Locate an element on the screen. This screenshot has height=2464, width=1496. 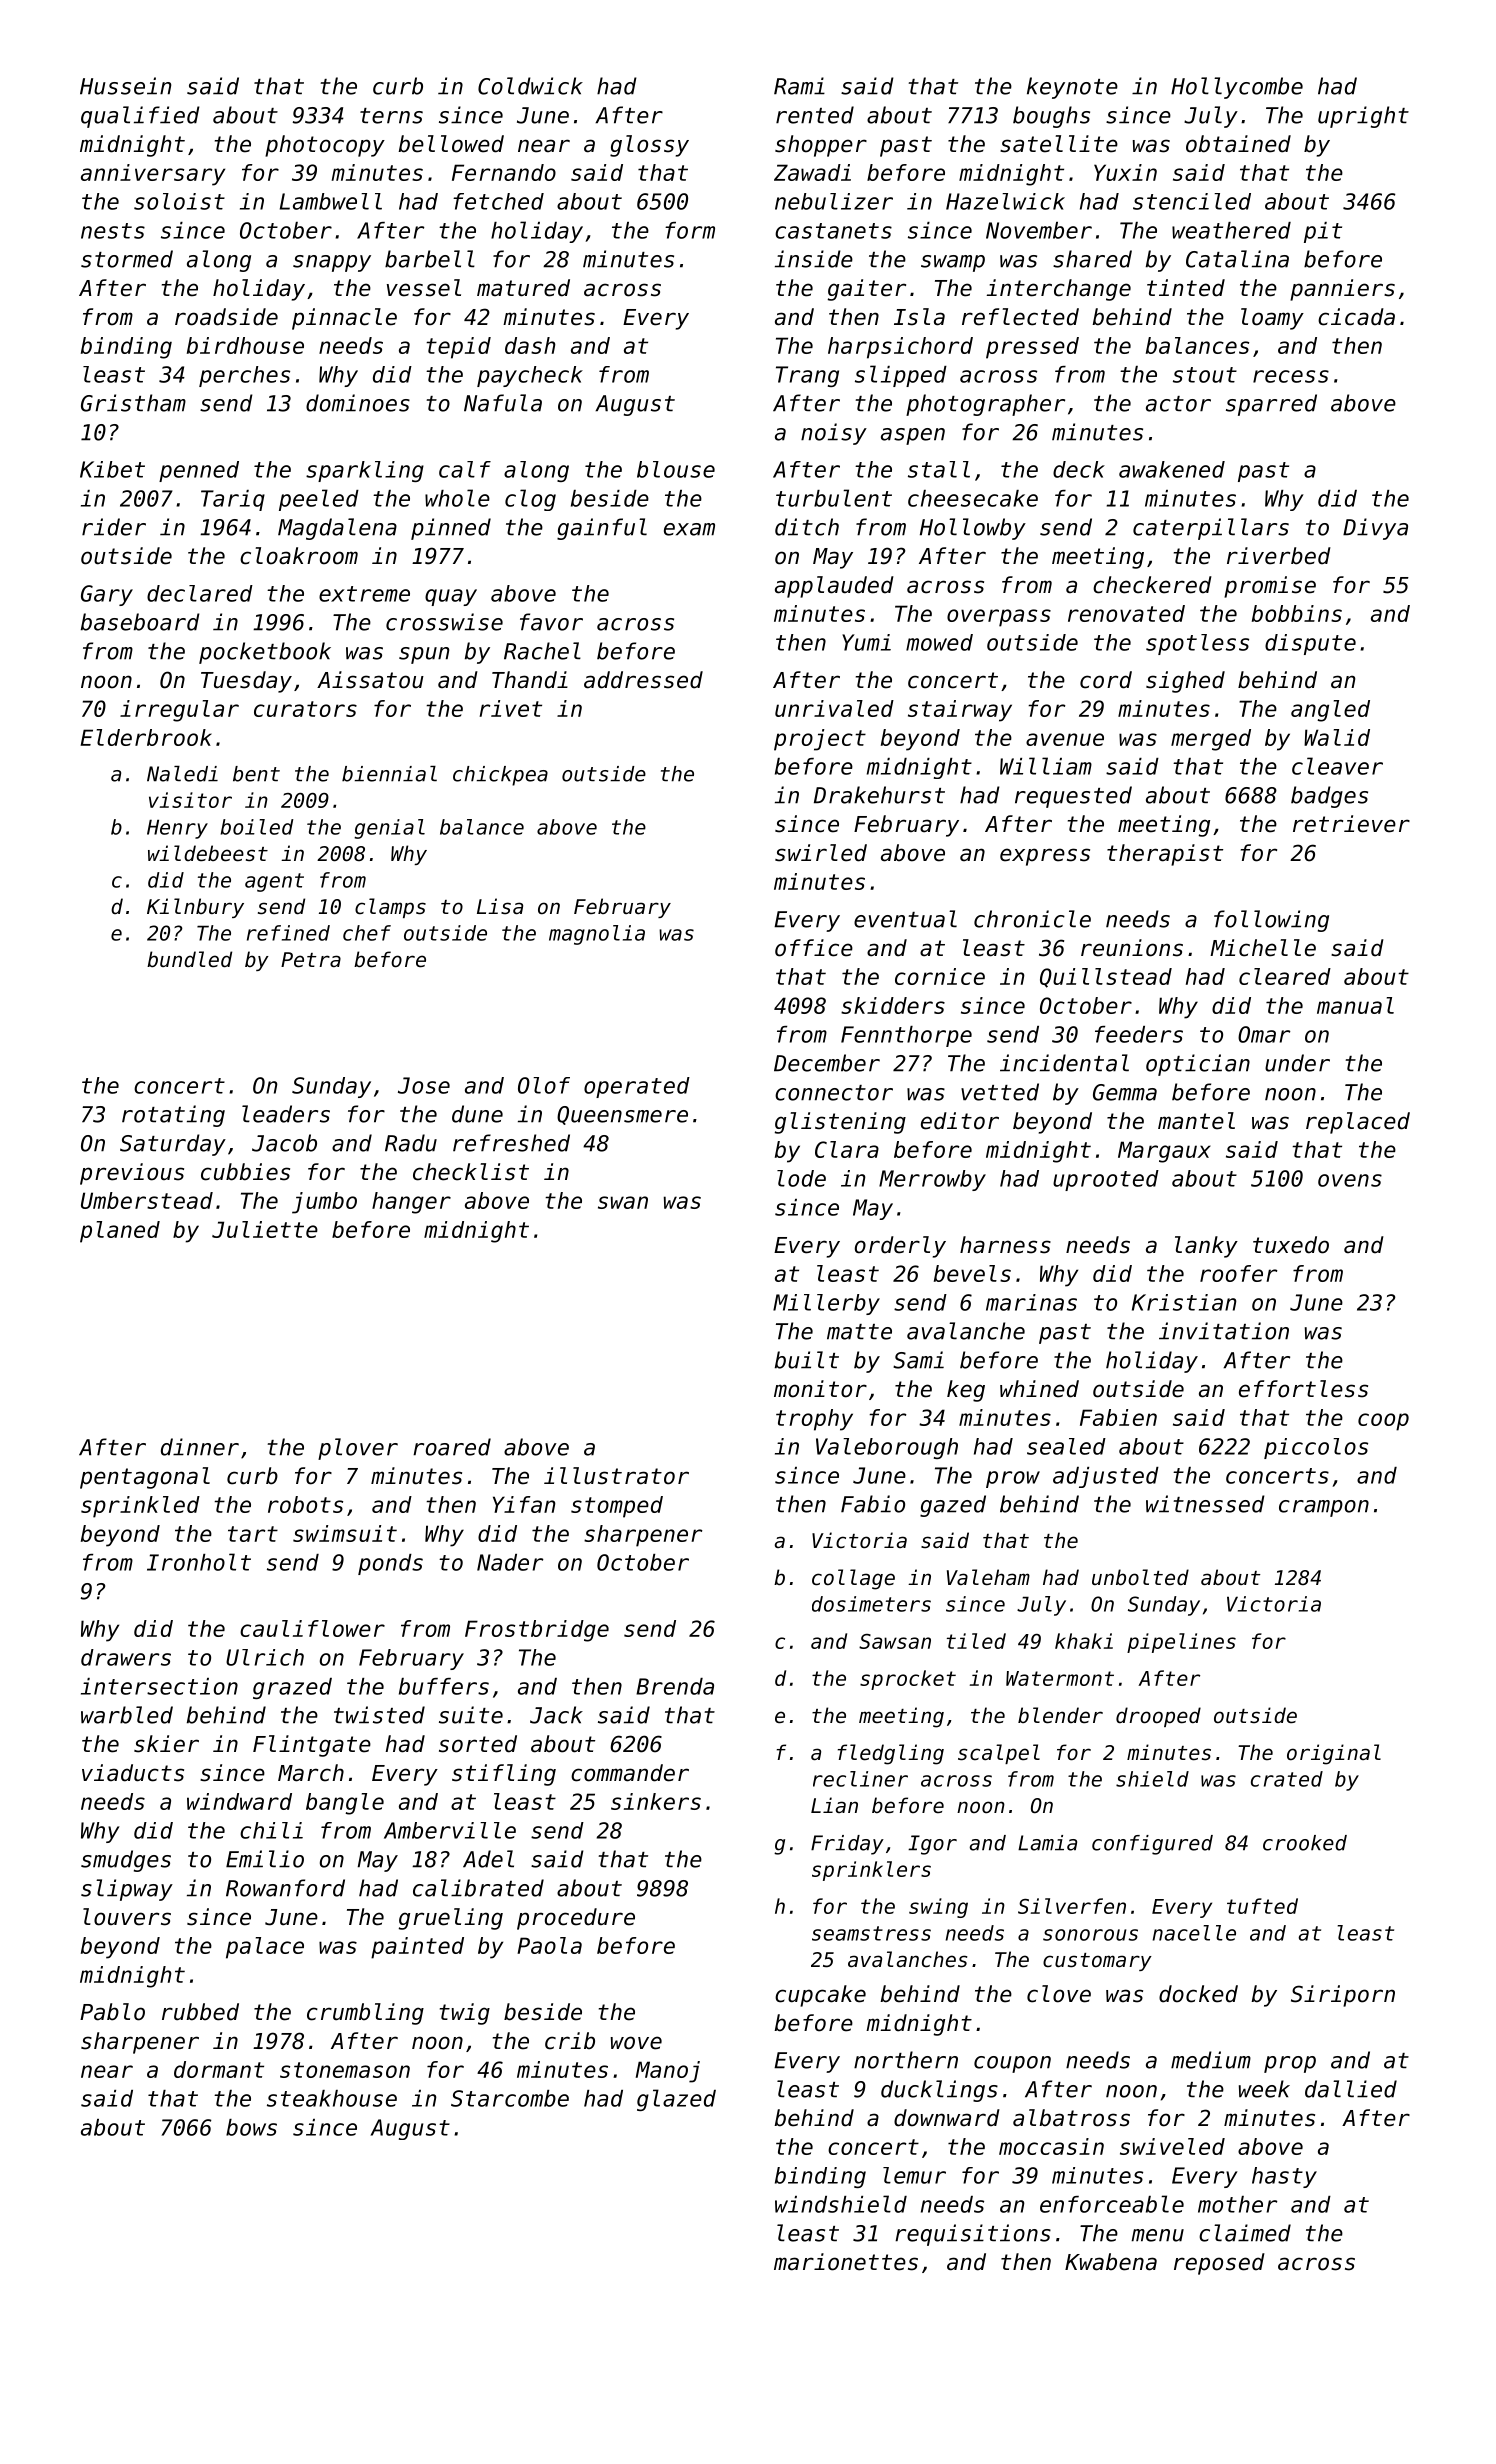
Hussein is located at coordinates (125, 86).
